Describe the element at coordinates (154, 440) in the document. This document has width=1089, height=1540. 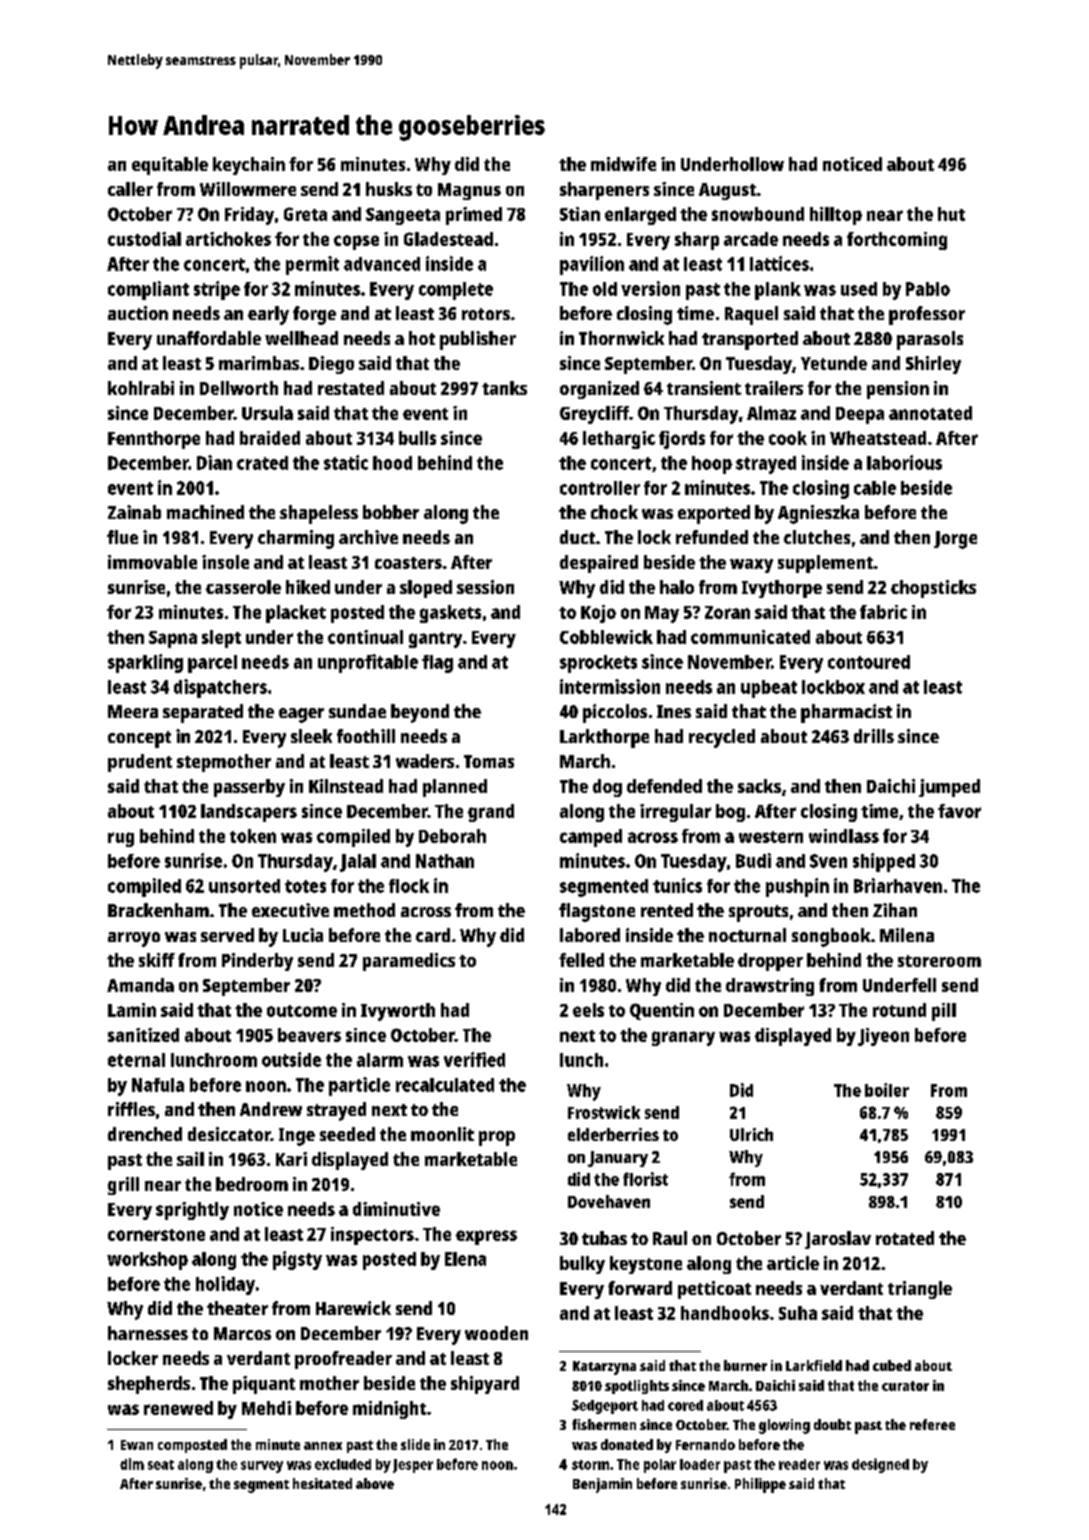
I see `Fennthorpe` at that location.
